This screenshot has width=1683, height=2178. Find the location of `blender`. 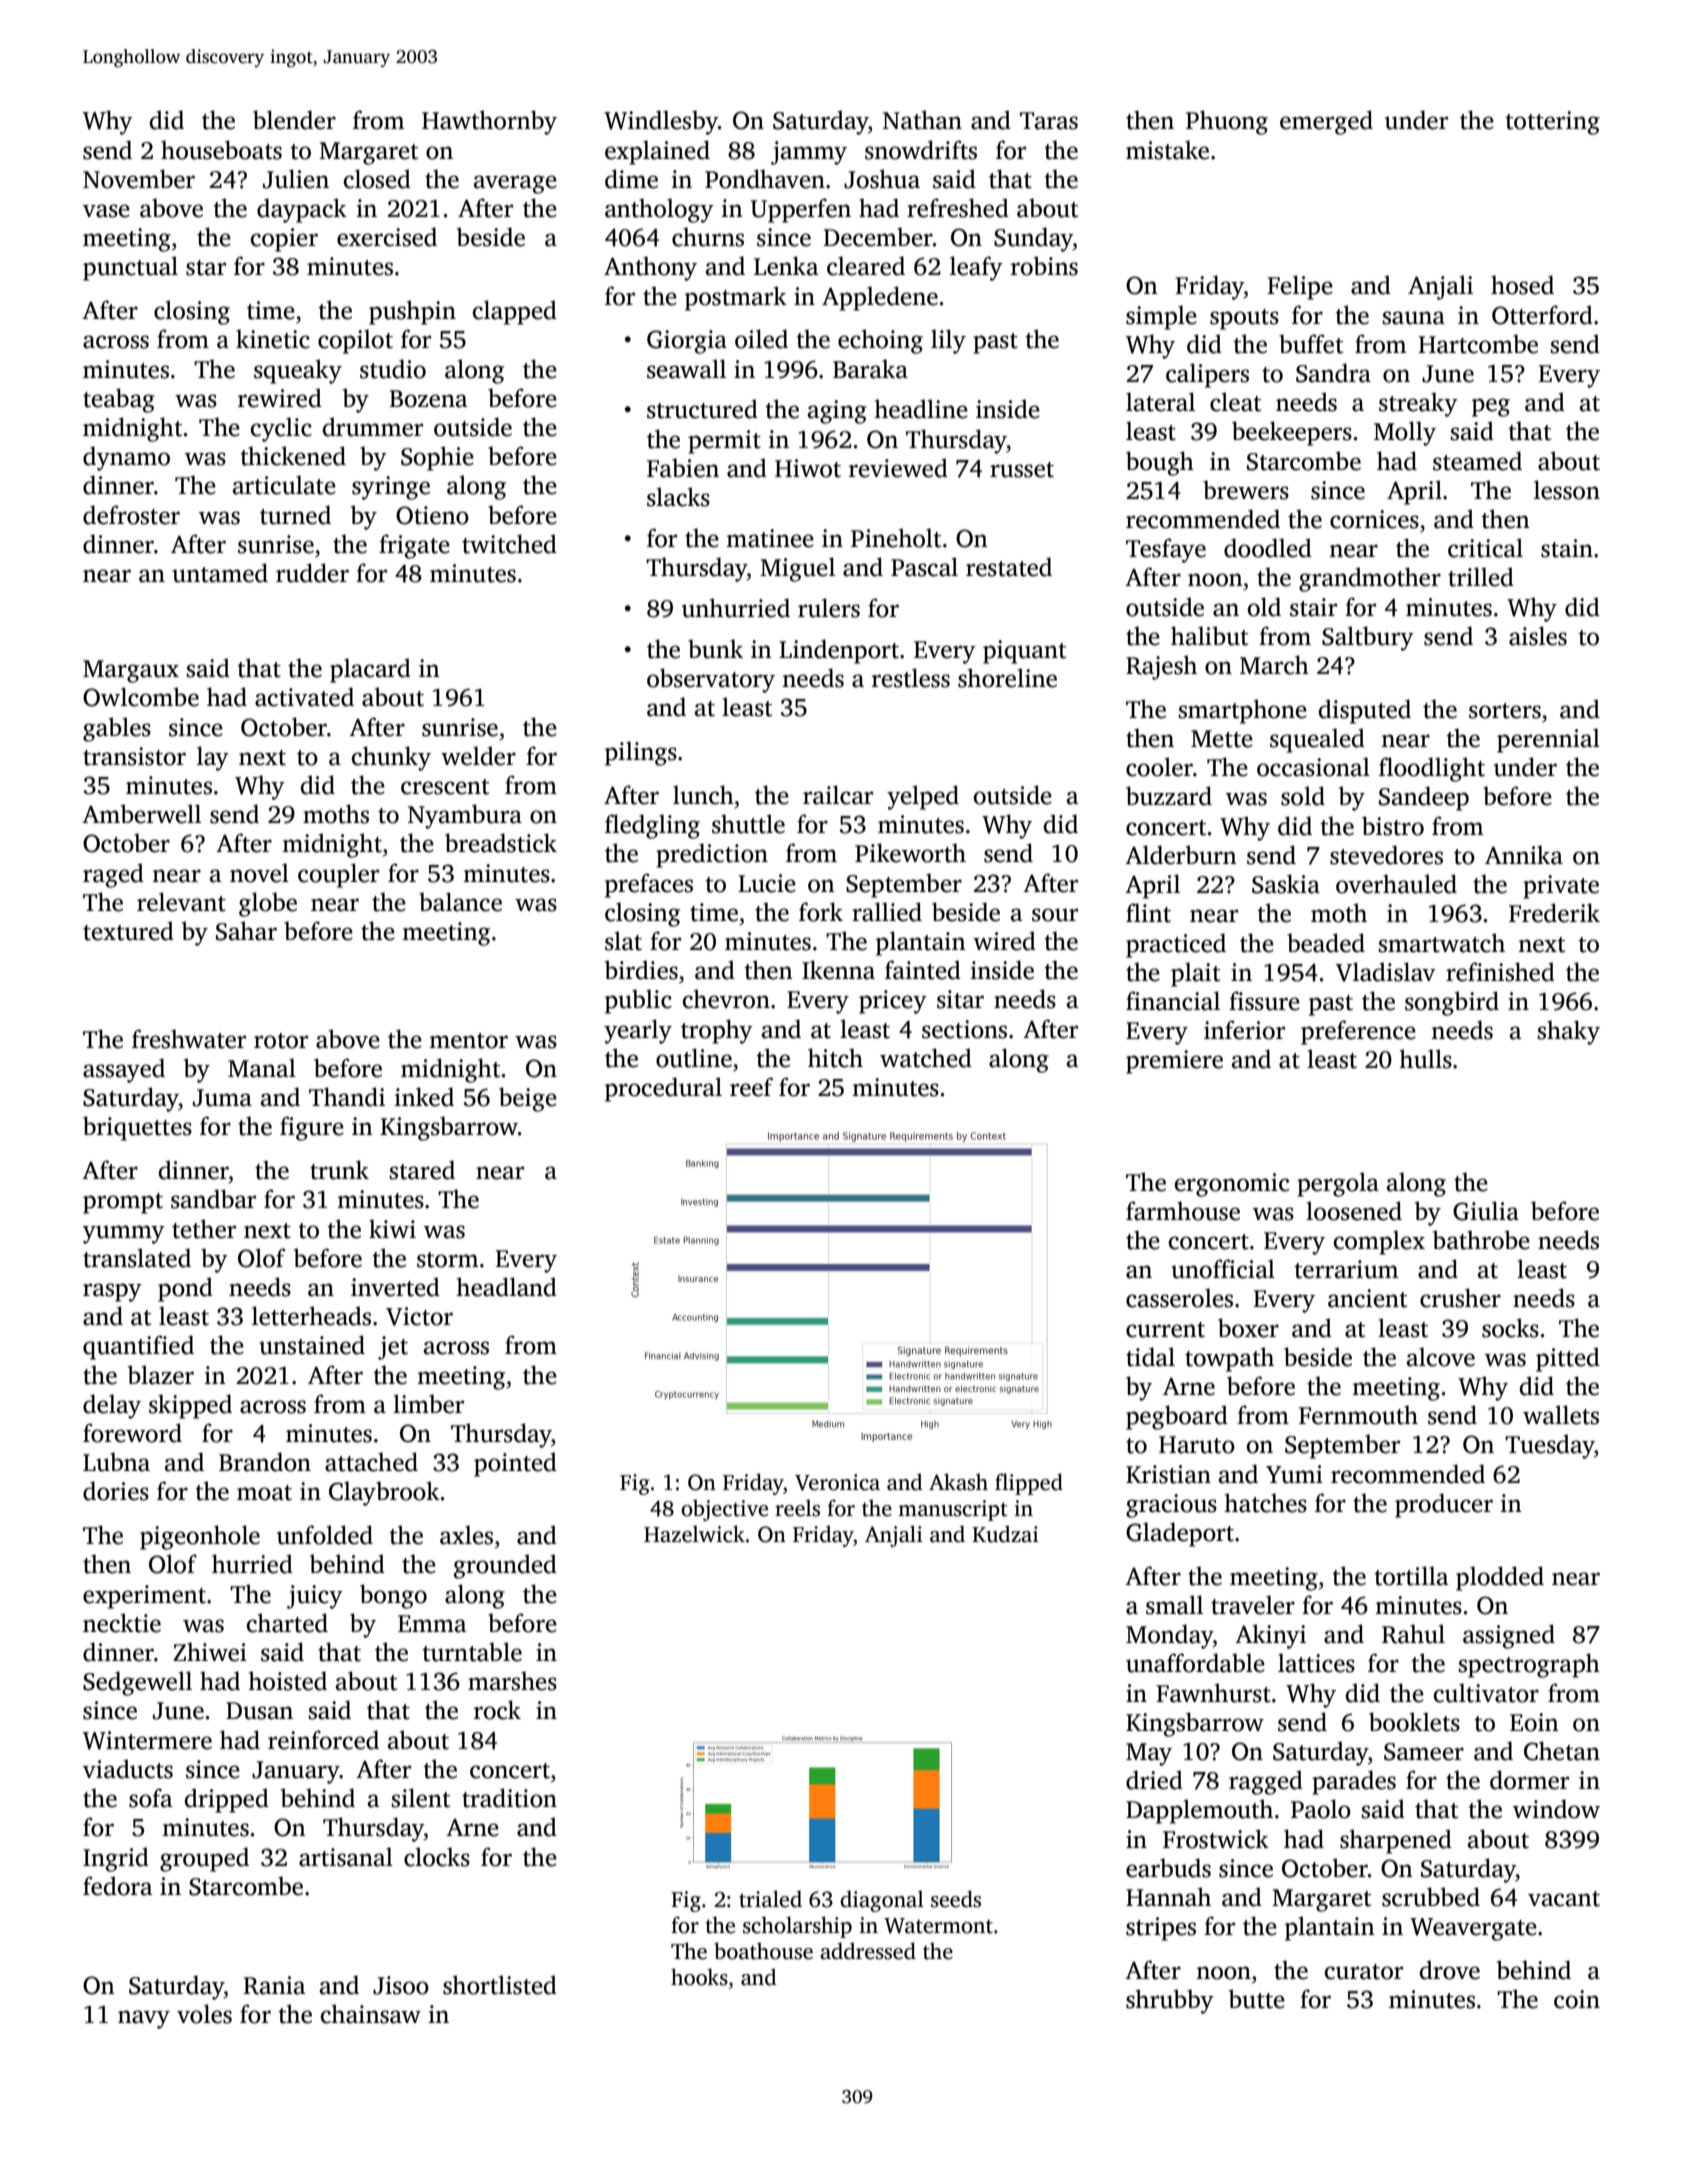

blender is located at coordinates (294, 120).
